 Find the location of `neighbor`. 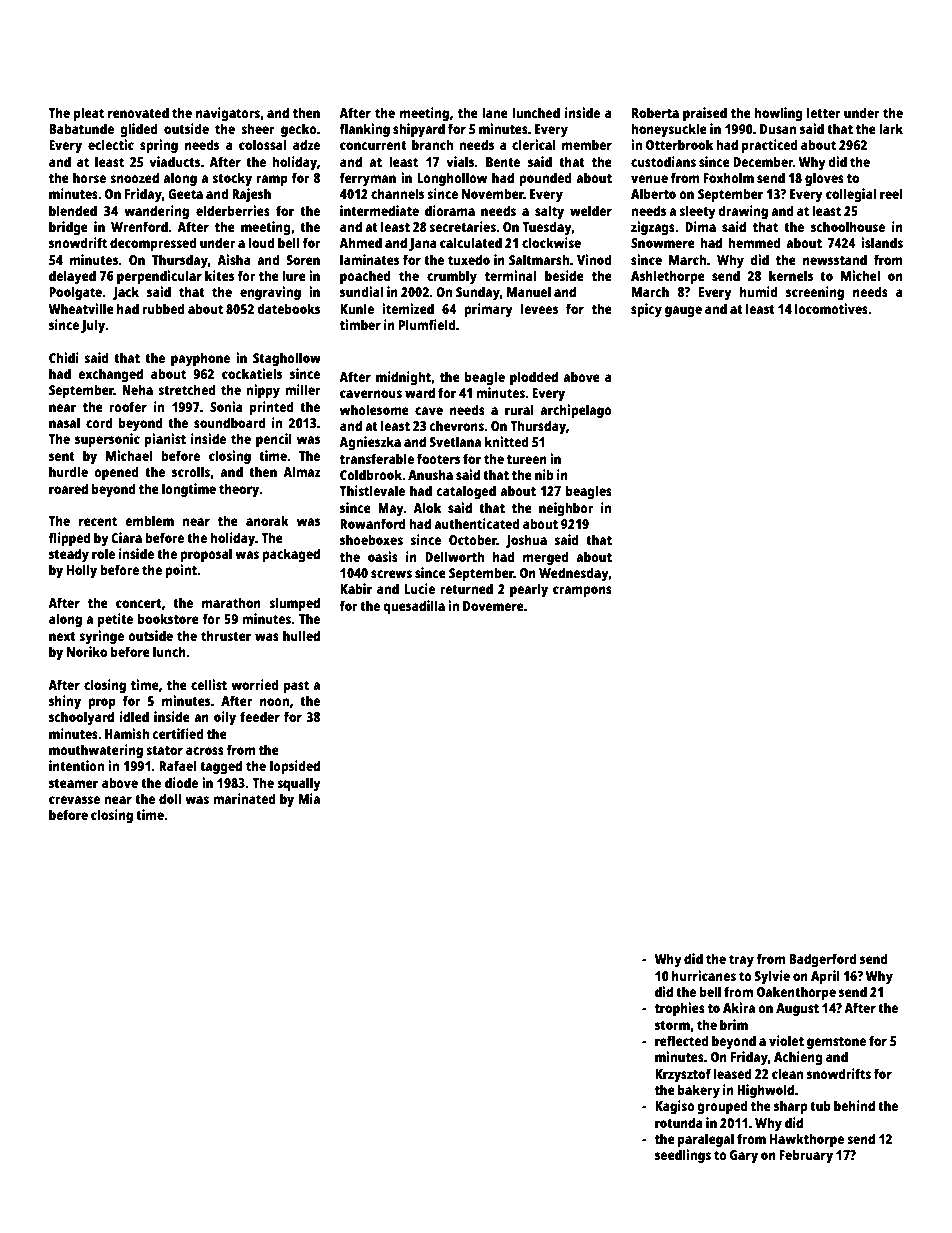

neighbor is located at coordinates (566, 509).
